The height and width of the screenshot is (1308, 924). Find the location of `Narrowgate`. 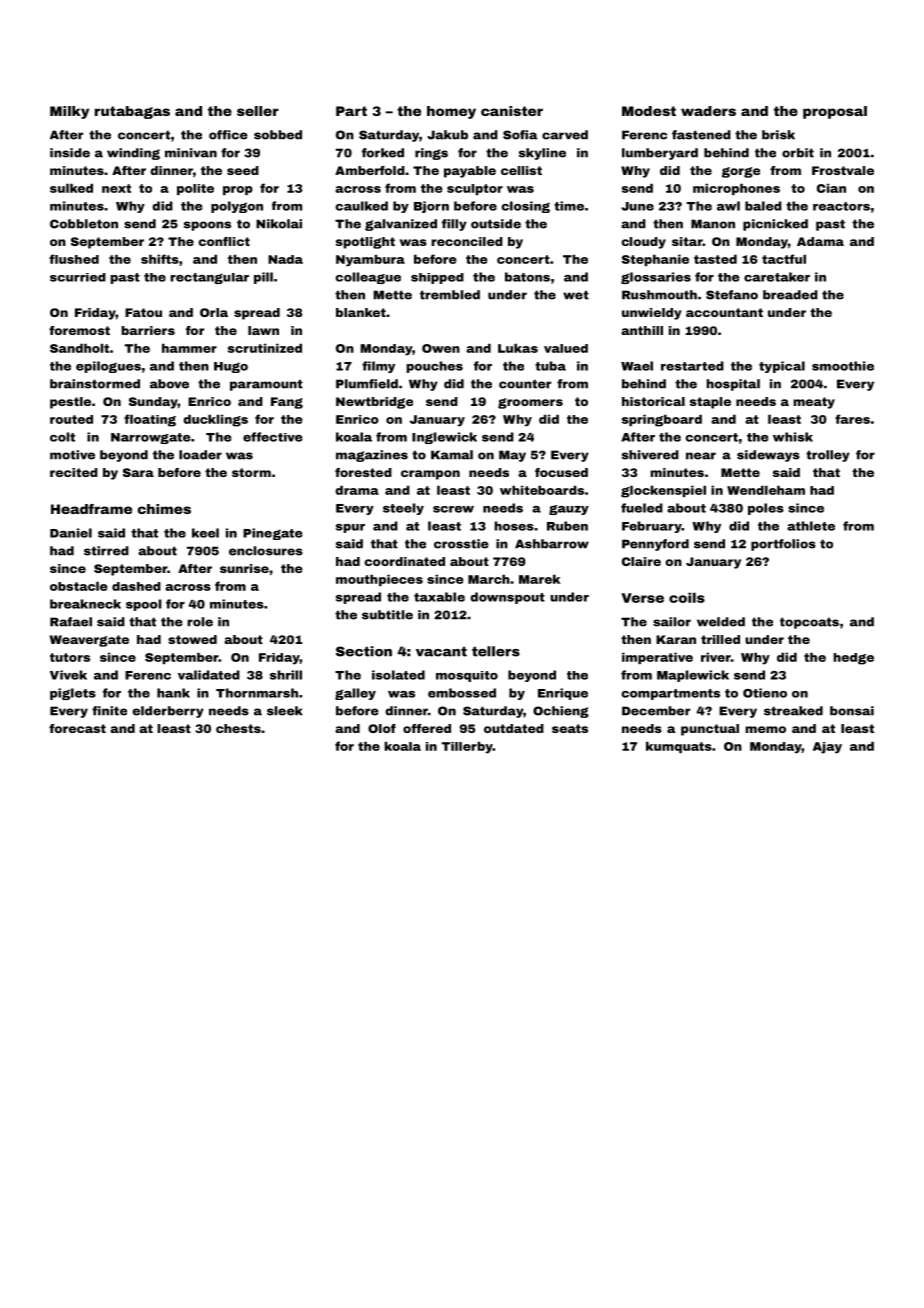

Narrowgate is located at coordinates (150, 438).
